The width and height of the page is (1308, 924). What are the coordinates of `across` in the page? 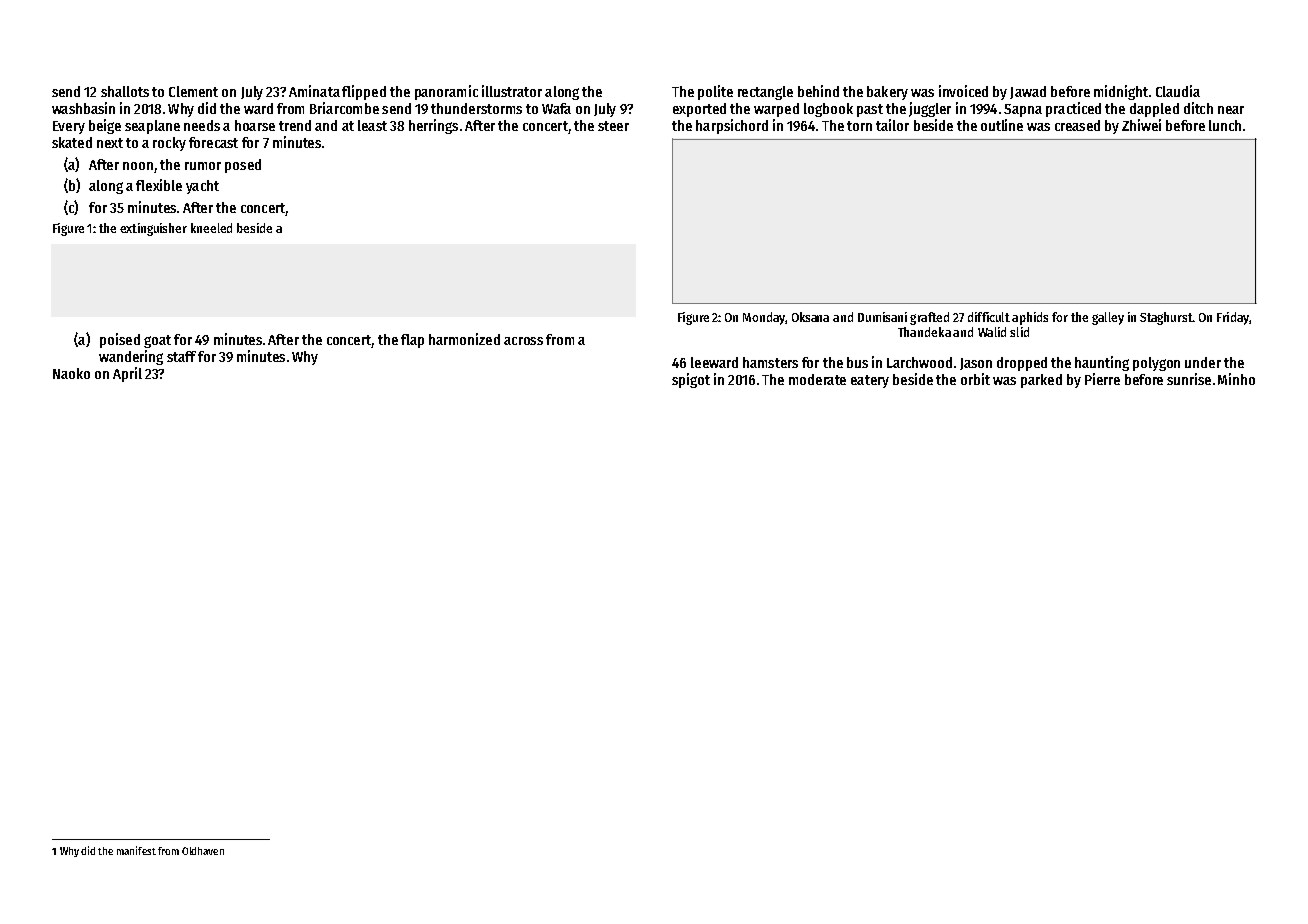 It's located at (523, 341).
